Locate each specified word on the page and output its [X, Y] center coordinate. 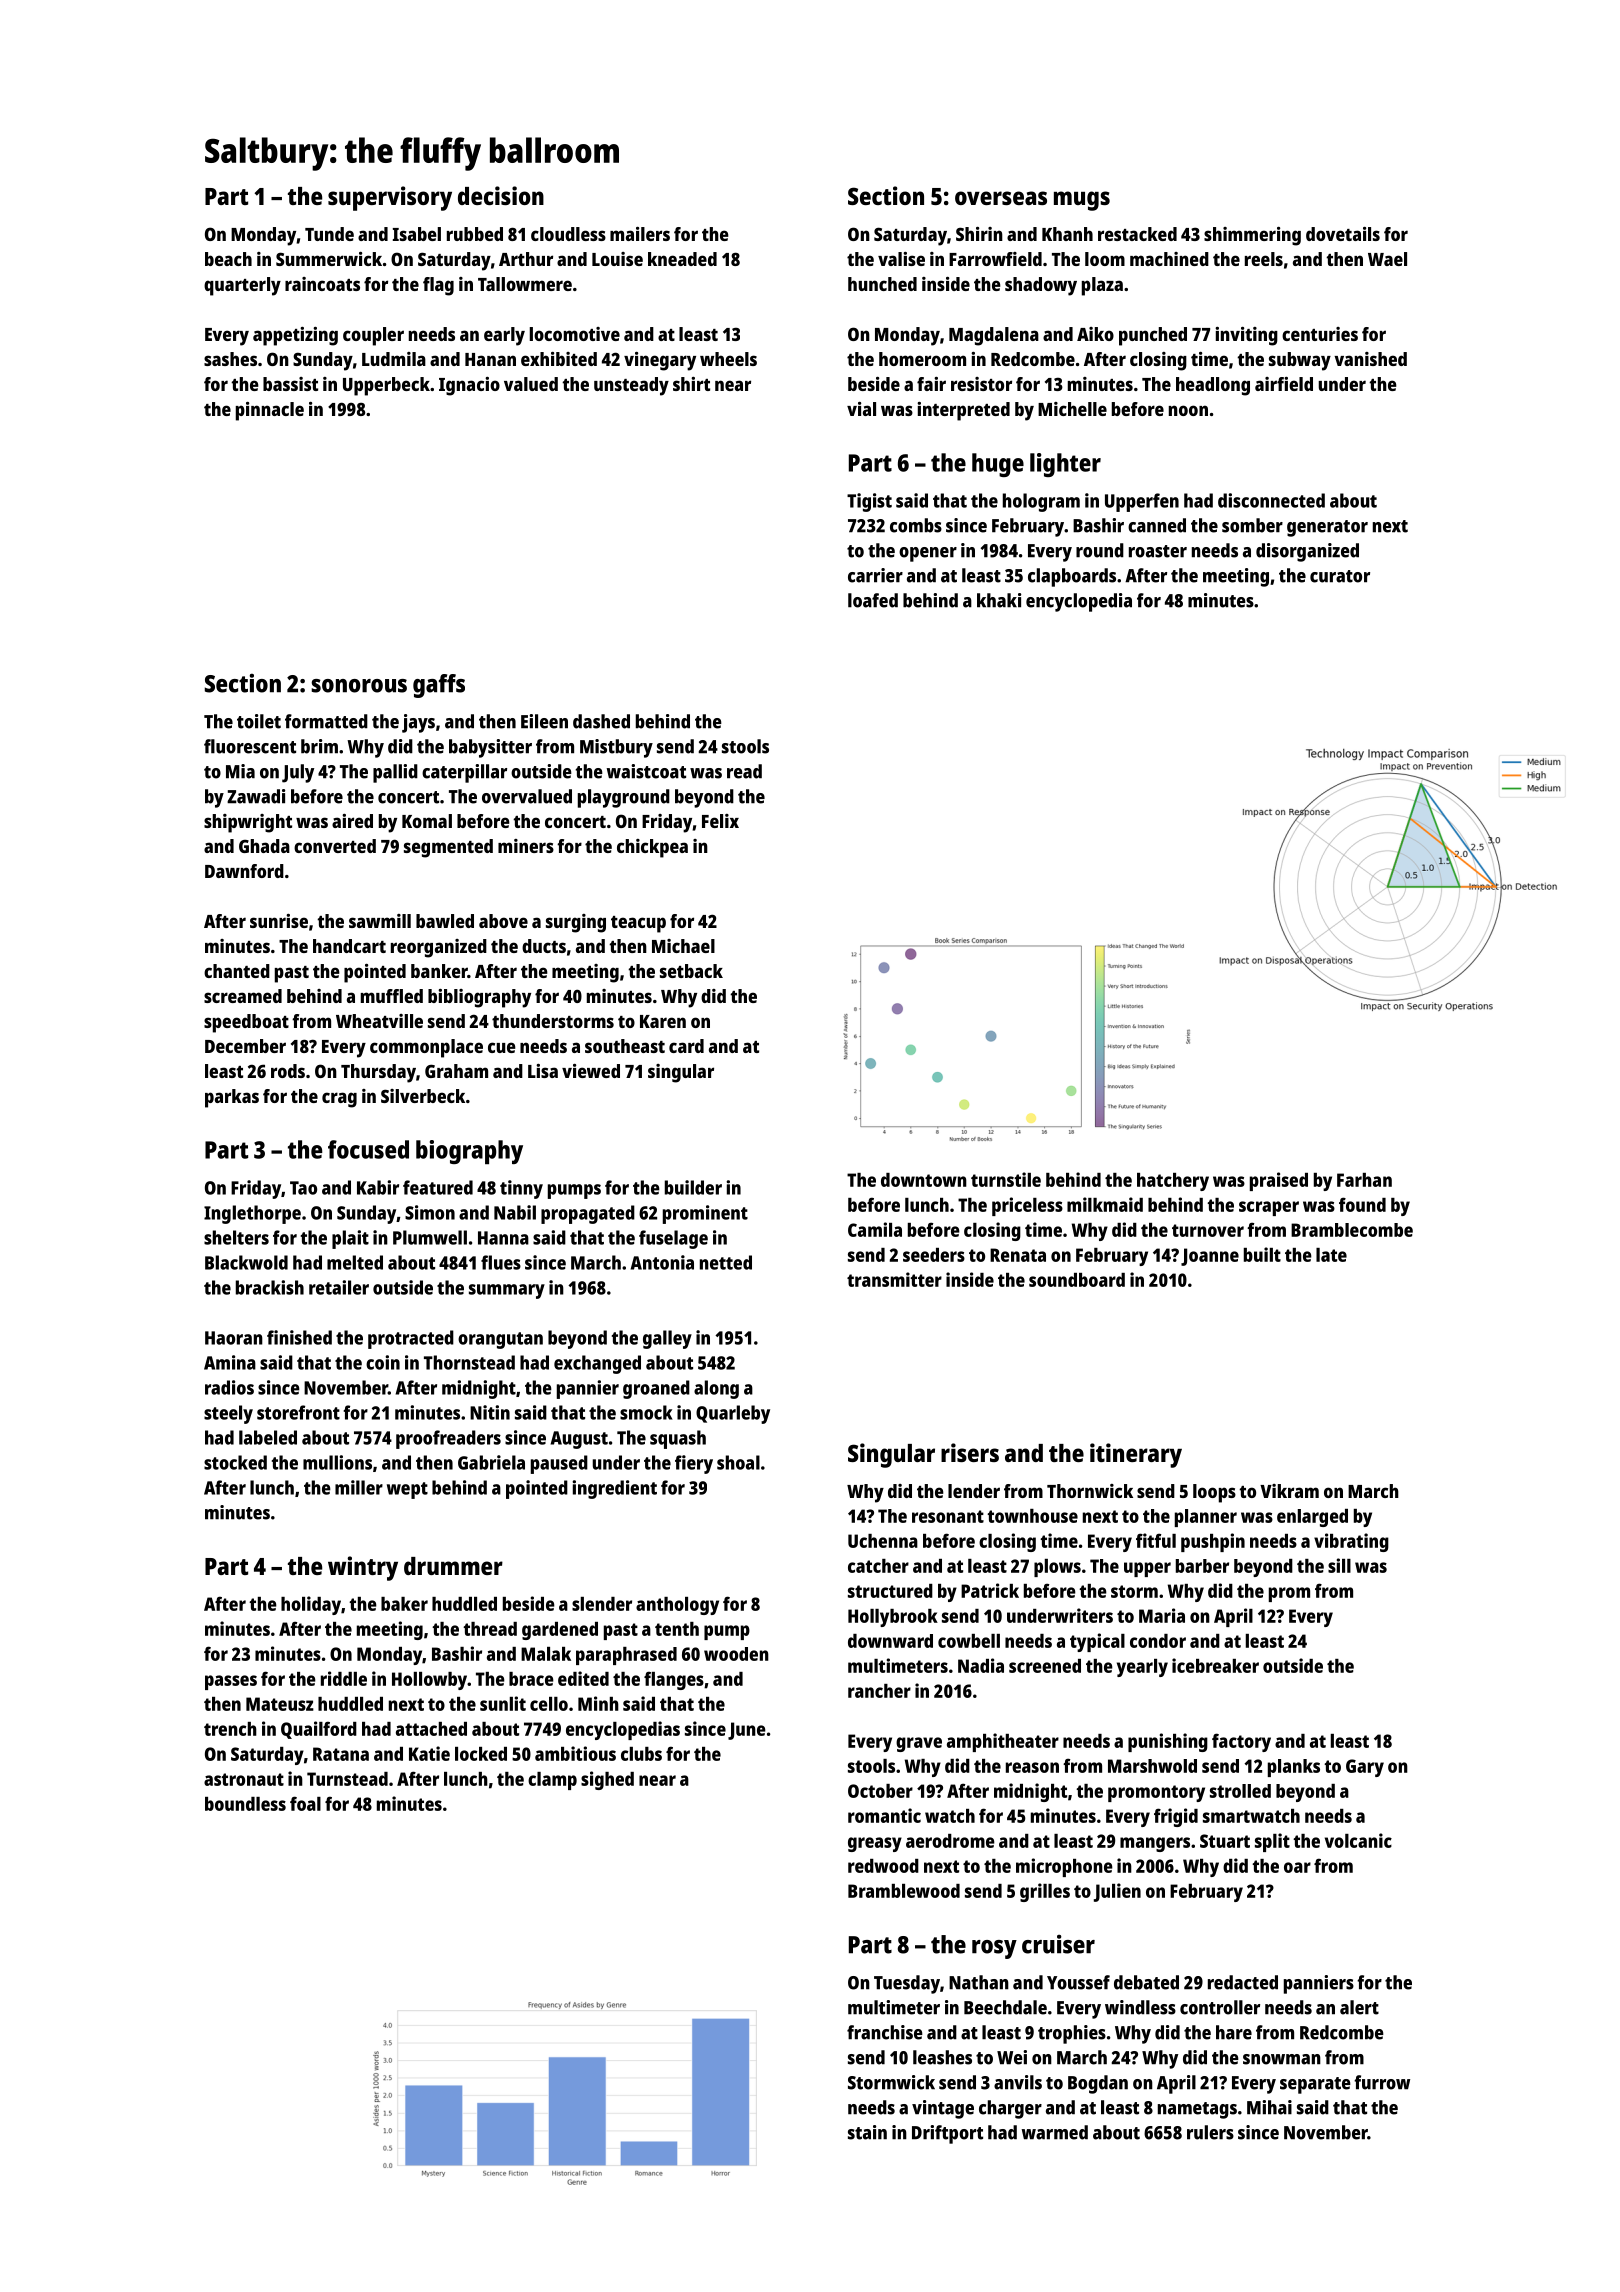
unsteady [631, 386]
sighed [607, 1780]
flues [501, 1262]
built [1262, 1254]
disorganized [1307, 552]
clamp [552, 1781]
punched [1153, 336]
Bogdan [1098, 2084]
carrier [875, 575]
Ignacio [469, 386]
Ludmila [394, 359]
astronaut [244, 1779]
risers [970, 1452]
